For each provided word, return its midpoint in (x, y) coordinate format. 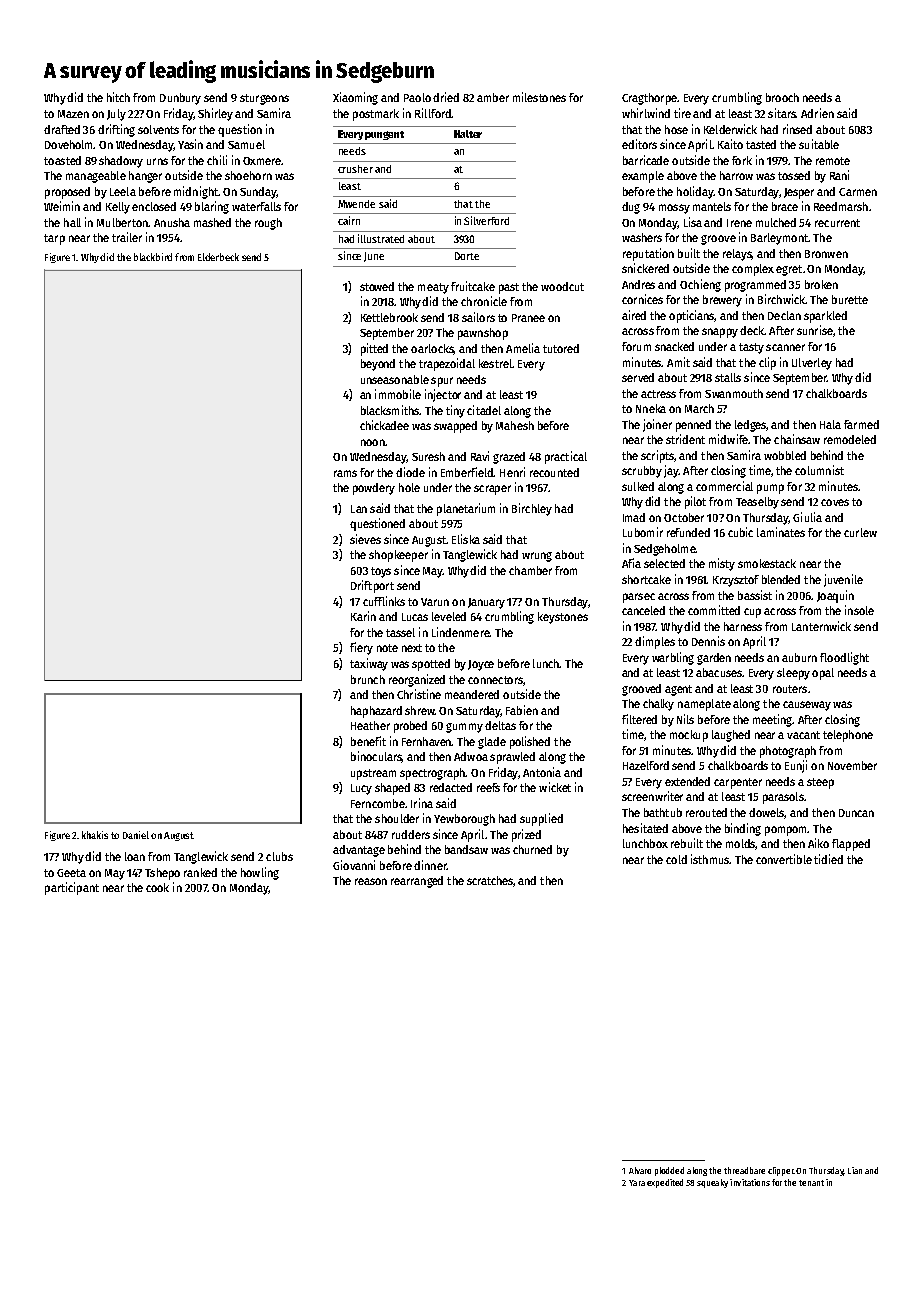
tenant (811, 1183)
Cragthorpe (649, 99)
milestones (539, 97)
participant (72, 888)
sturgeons (264, 99)
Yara (637, 1183)
